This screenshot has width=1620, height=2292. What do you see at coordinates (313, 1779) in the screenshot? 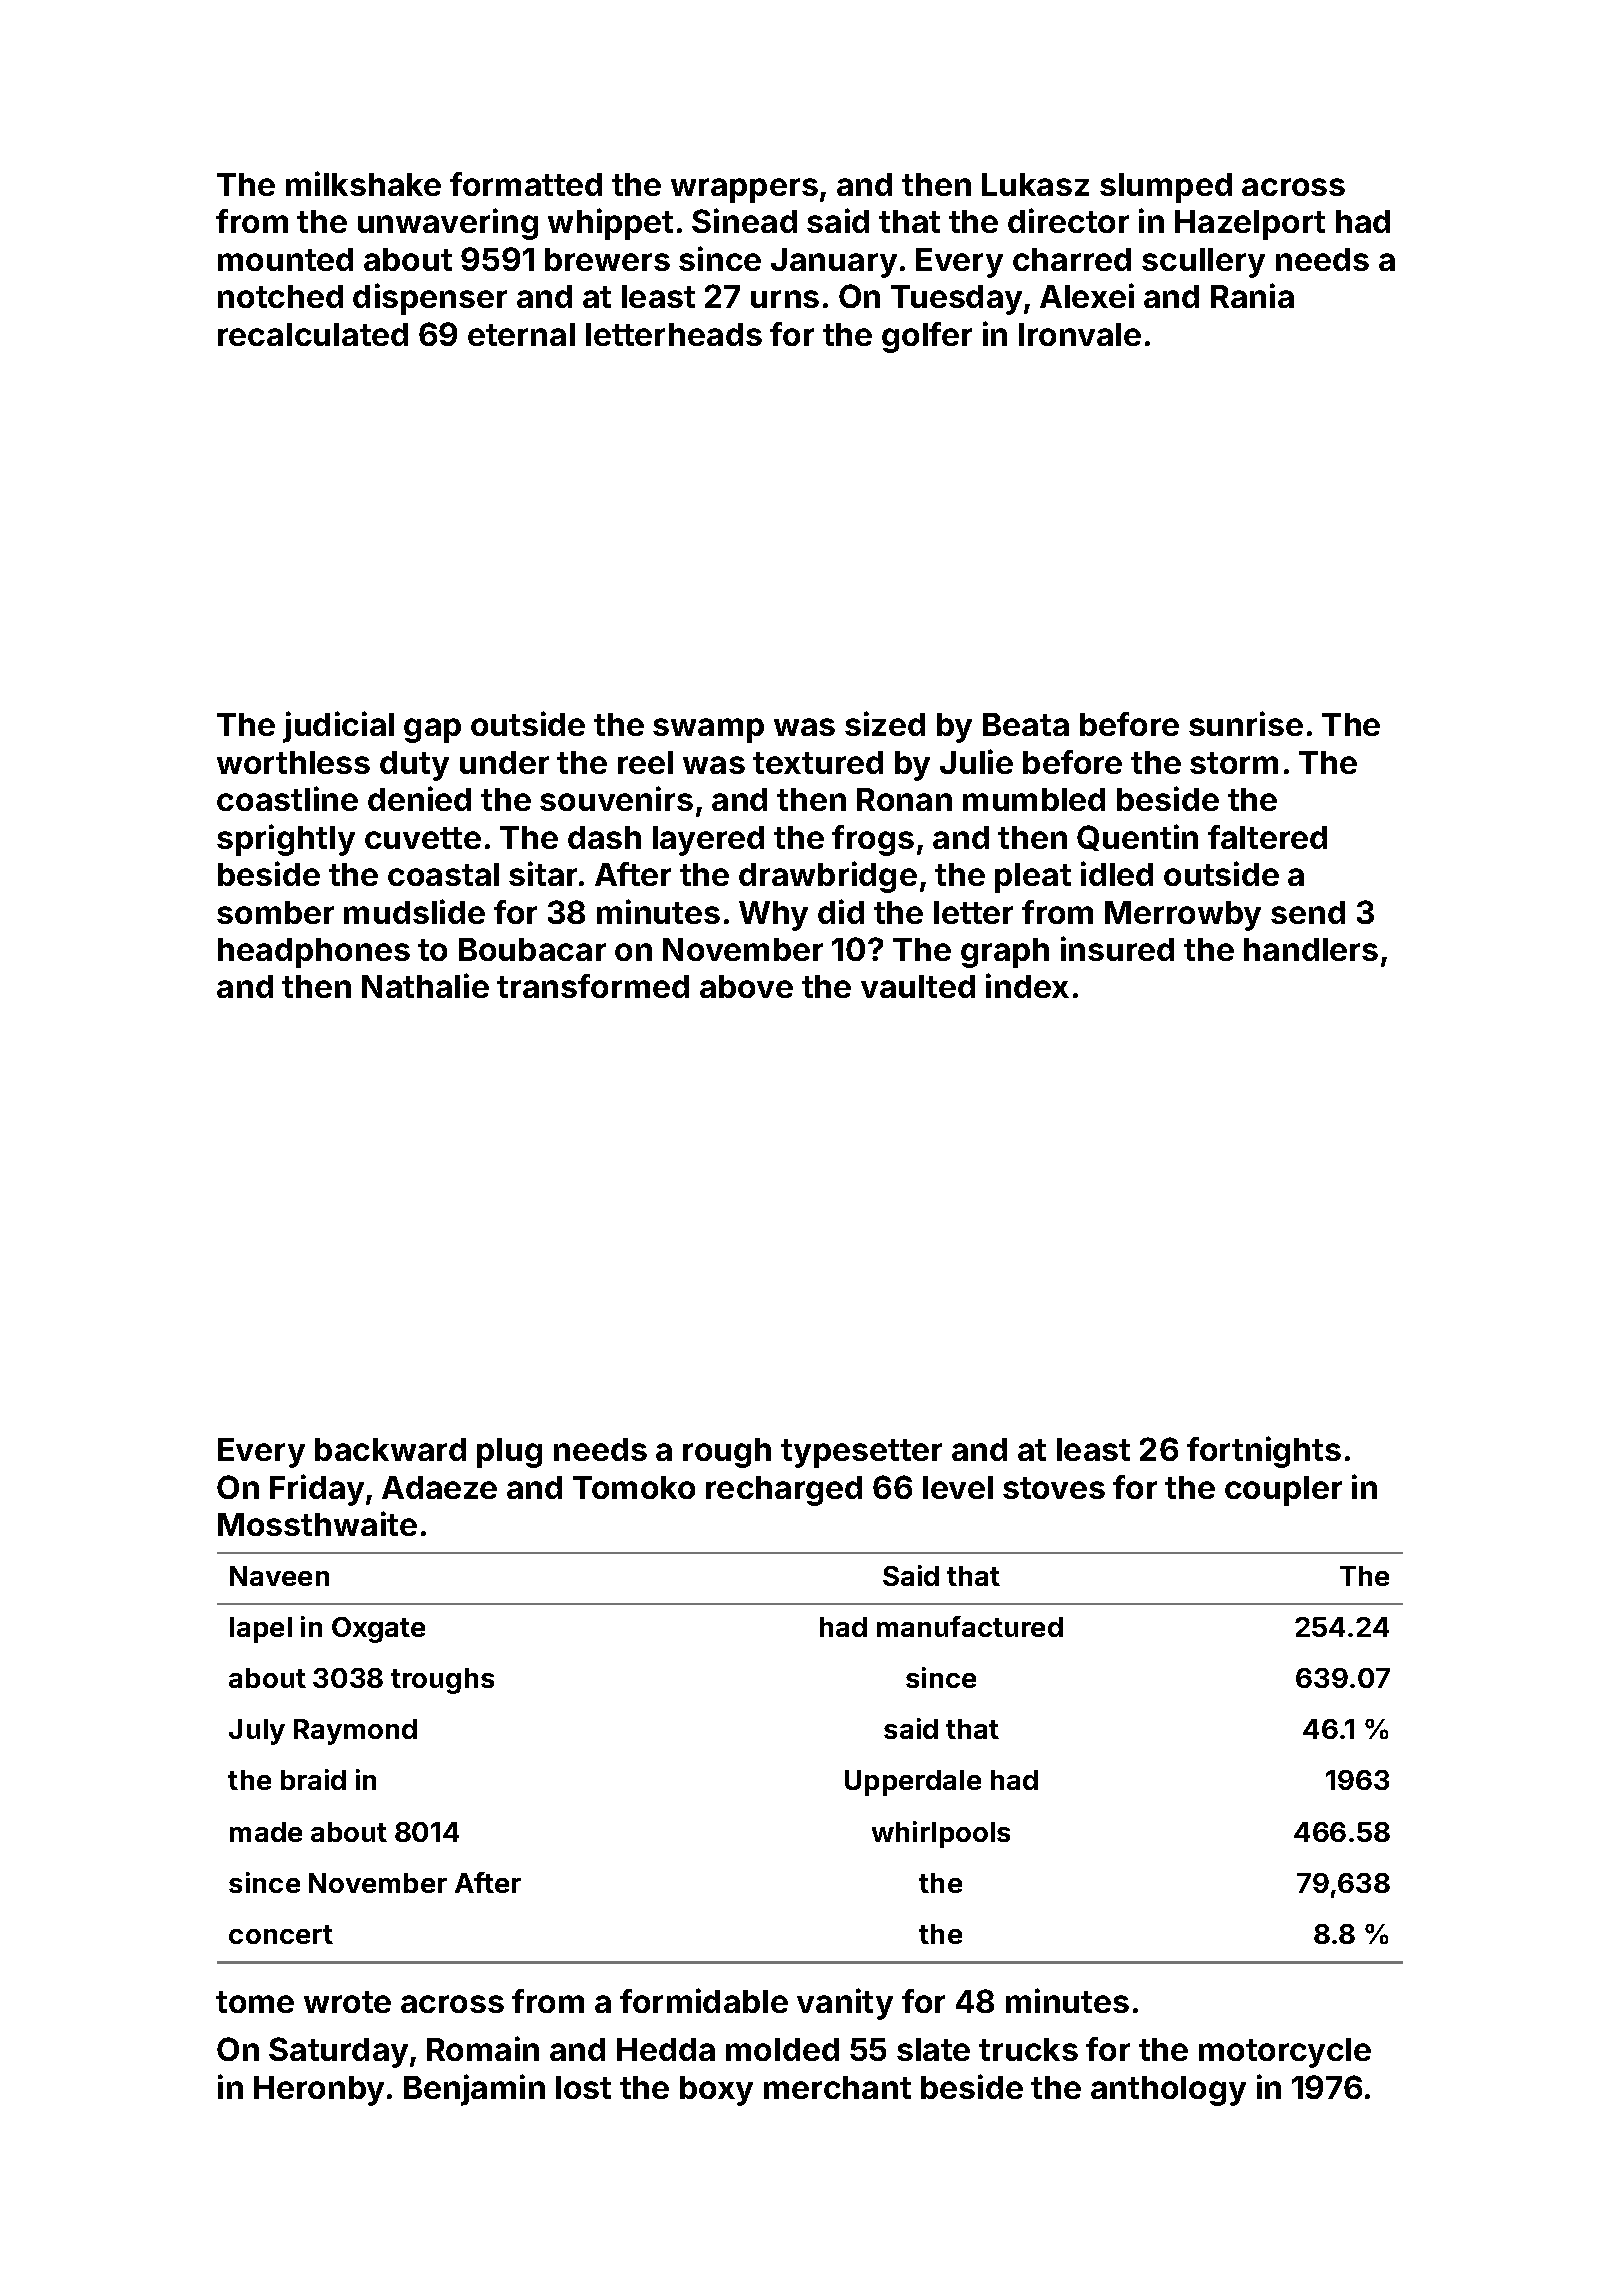
I see `braid` at bounding box center [313, 1779].
